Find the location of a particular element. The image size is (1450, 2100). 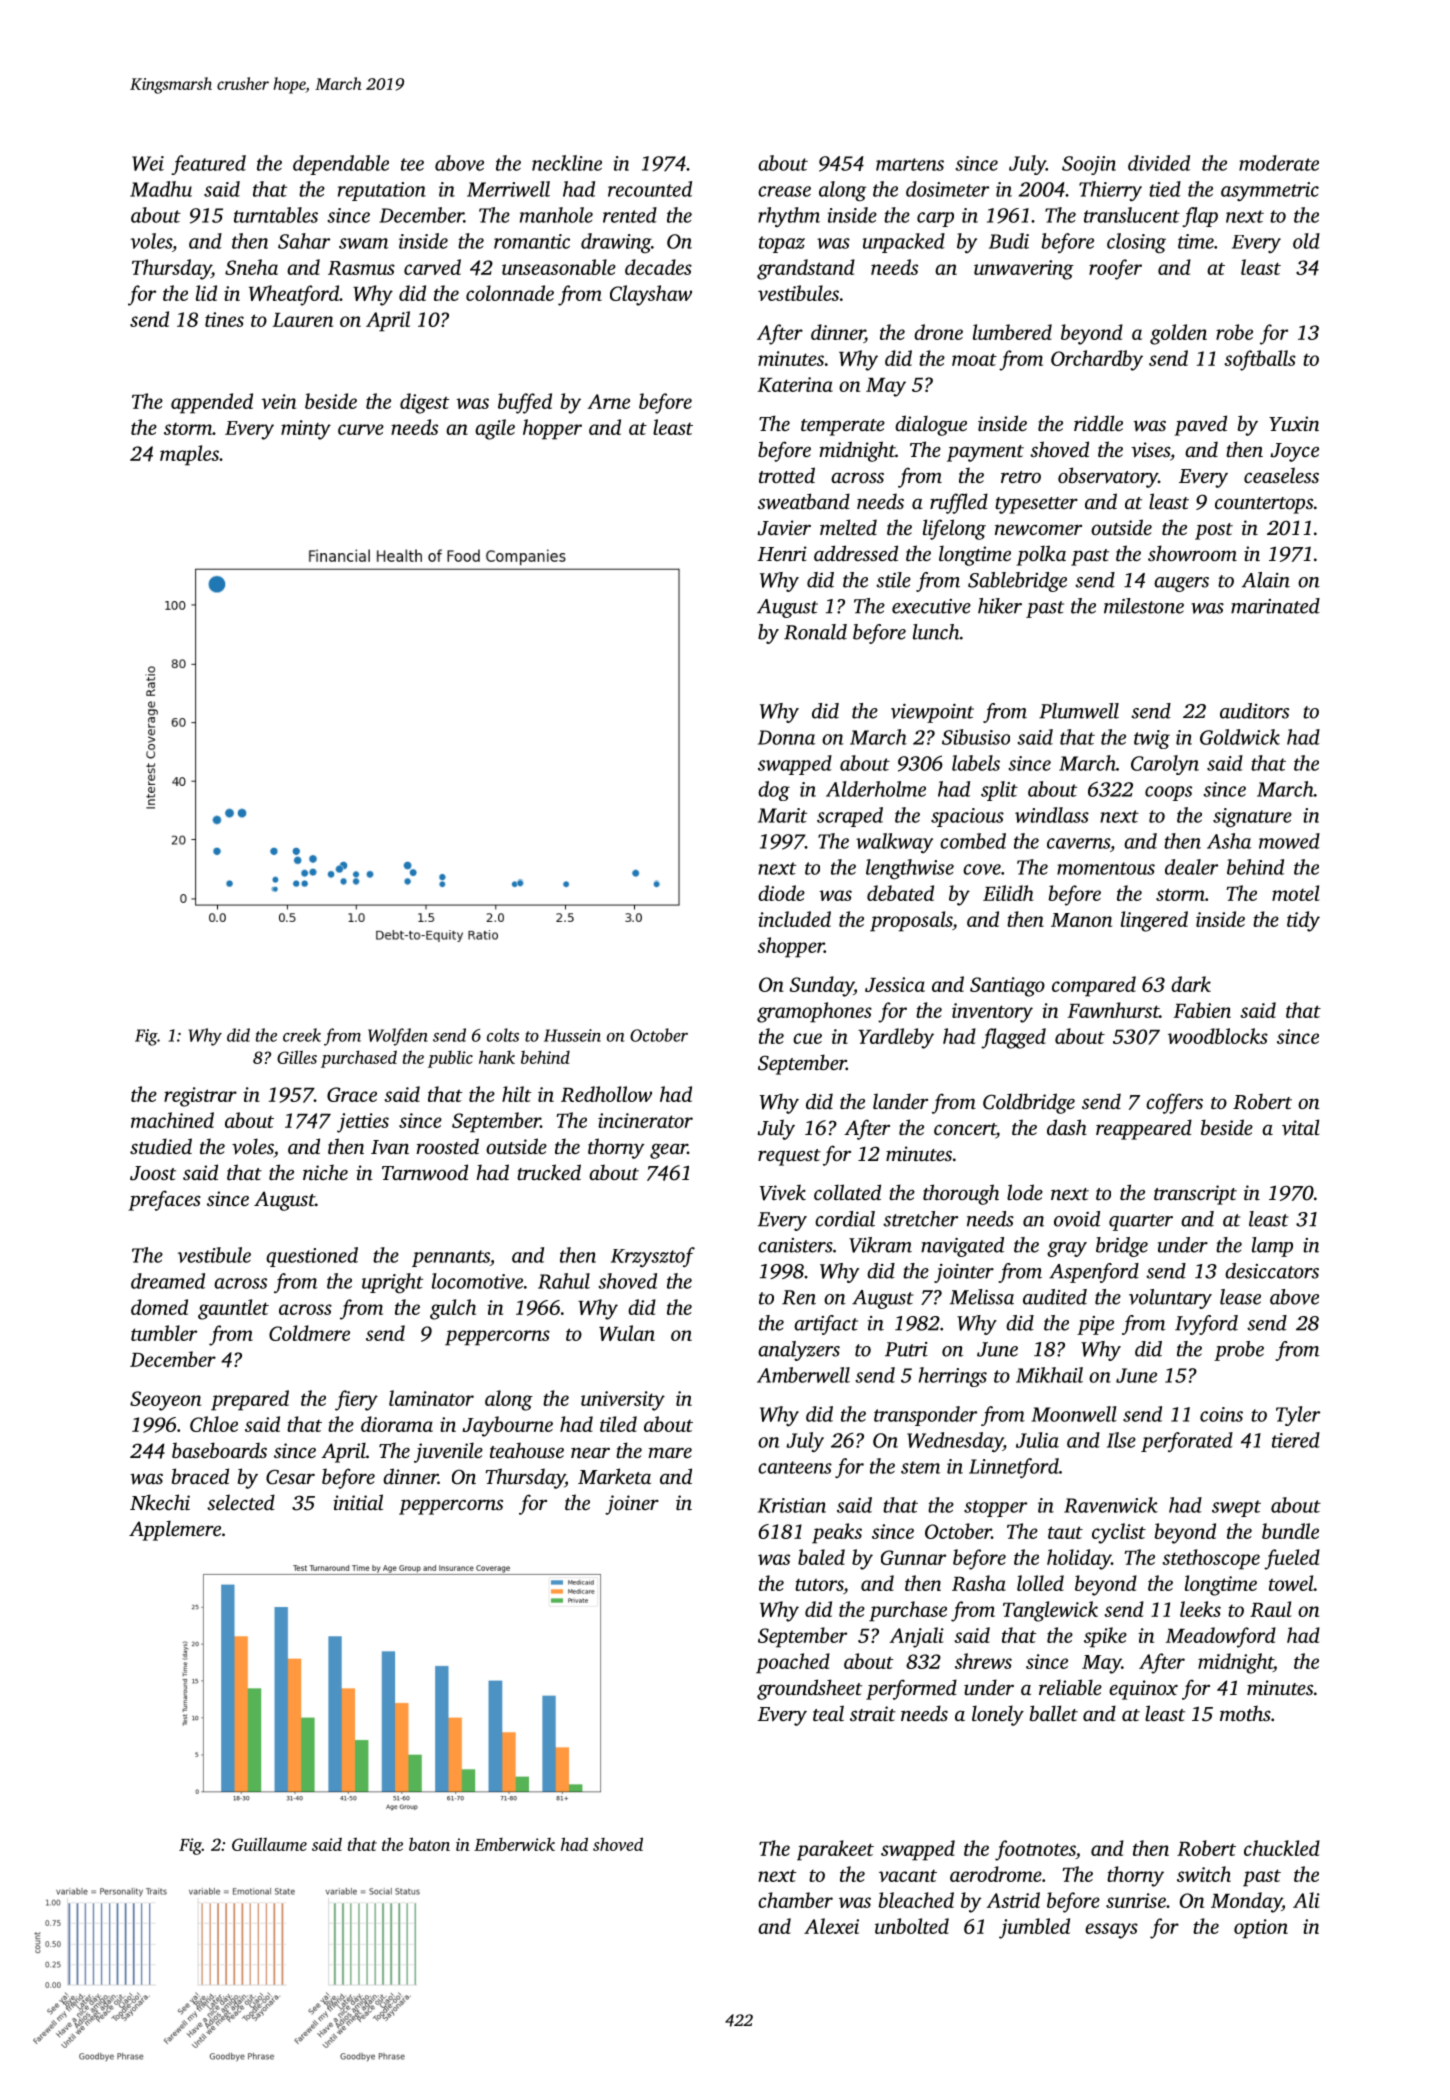

Clayshaw is located at coordinates (651, 295).
